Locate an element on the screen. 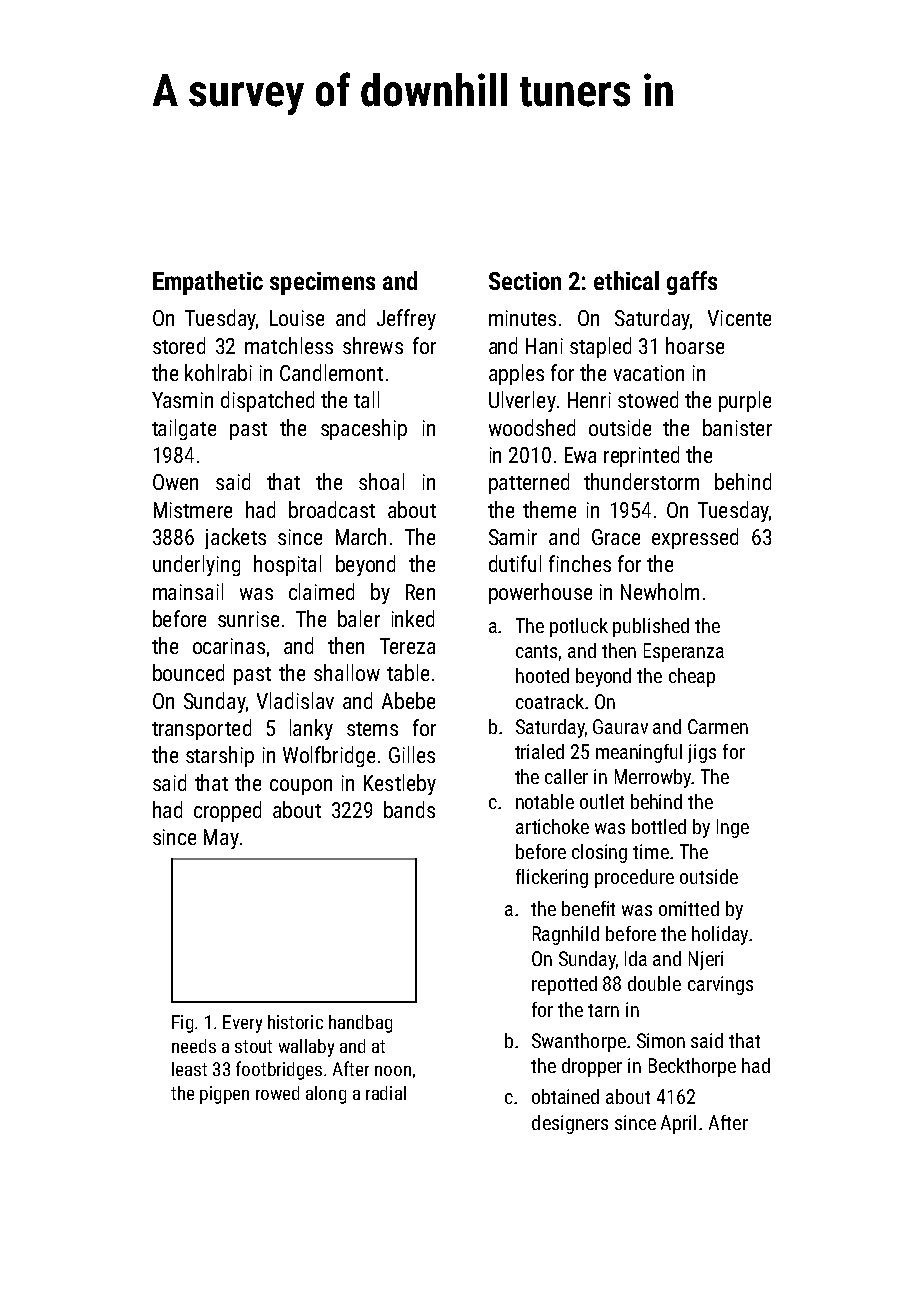 The image size is (924, 1311). pigpen is located at coordinates (224, 1095).
